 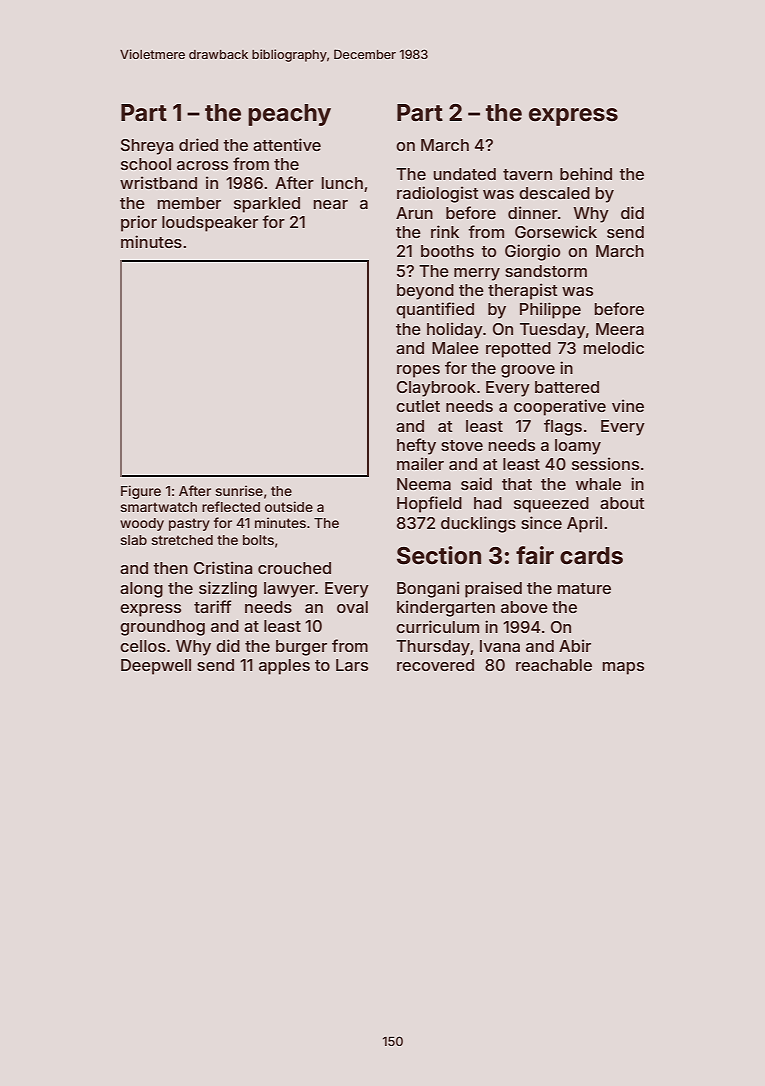 What do you see at coordinates (584, 588) in the screenshot?
I see `mature` at bounding box center [584, 588].
